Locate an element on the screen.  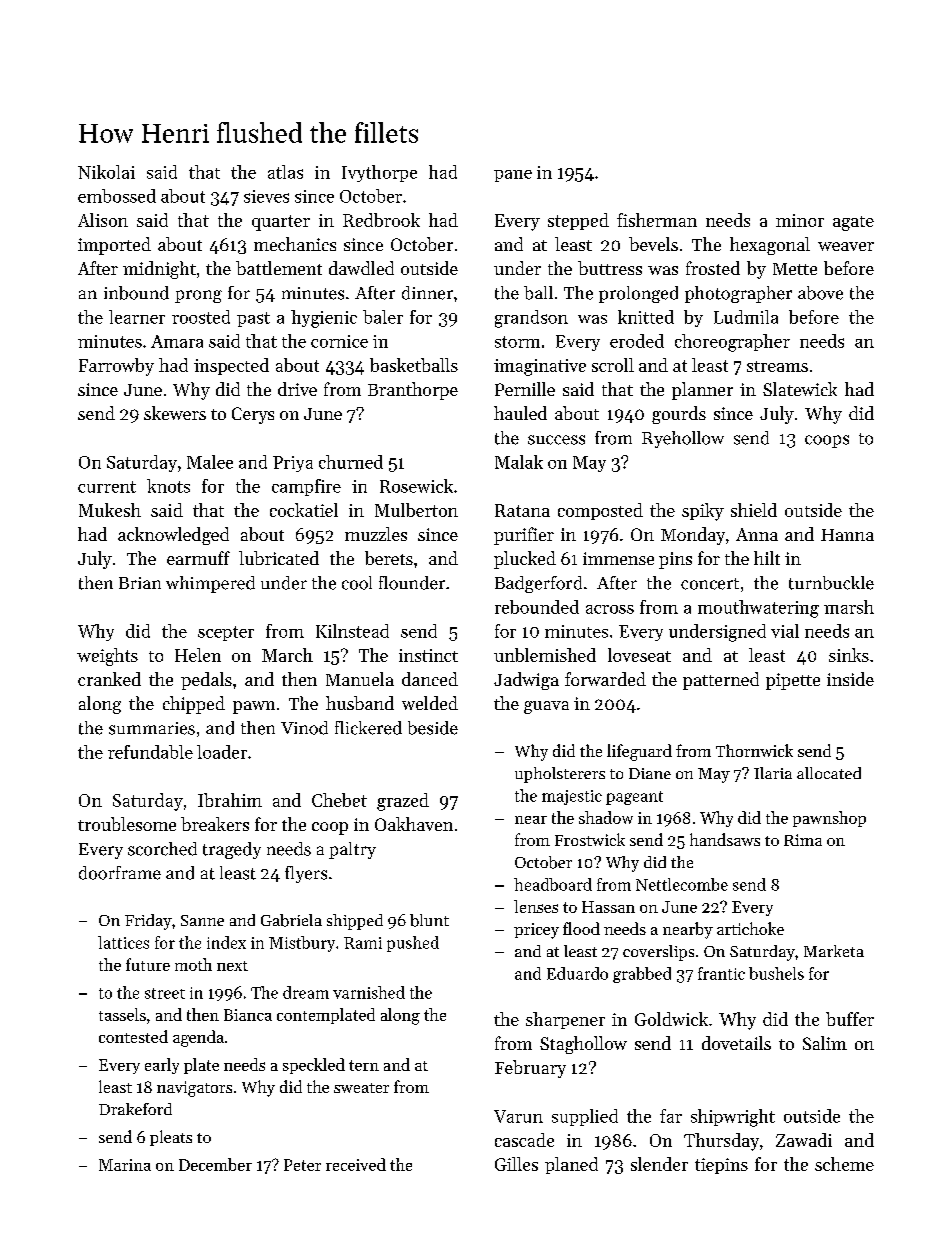
planed is located at coordinates (571, 1165).
